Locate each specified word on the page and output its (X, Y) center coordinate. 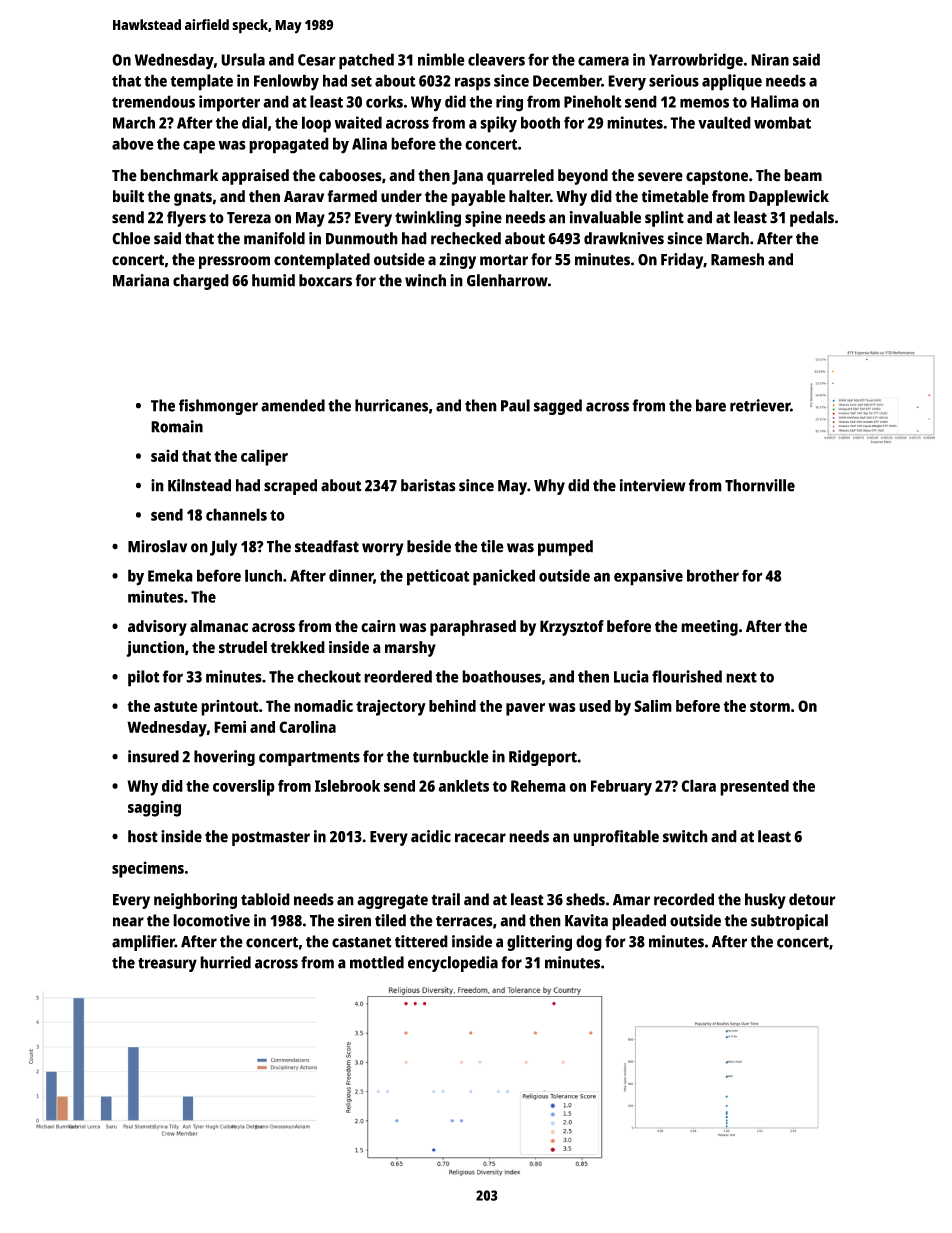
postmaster (271, 838)
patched (366, 61)
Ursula (243, 59)
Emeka (170, 575)
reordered (398, 676)
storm (770, 706)
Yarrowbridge (696, 61)
